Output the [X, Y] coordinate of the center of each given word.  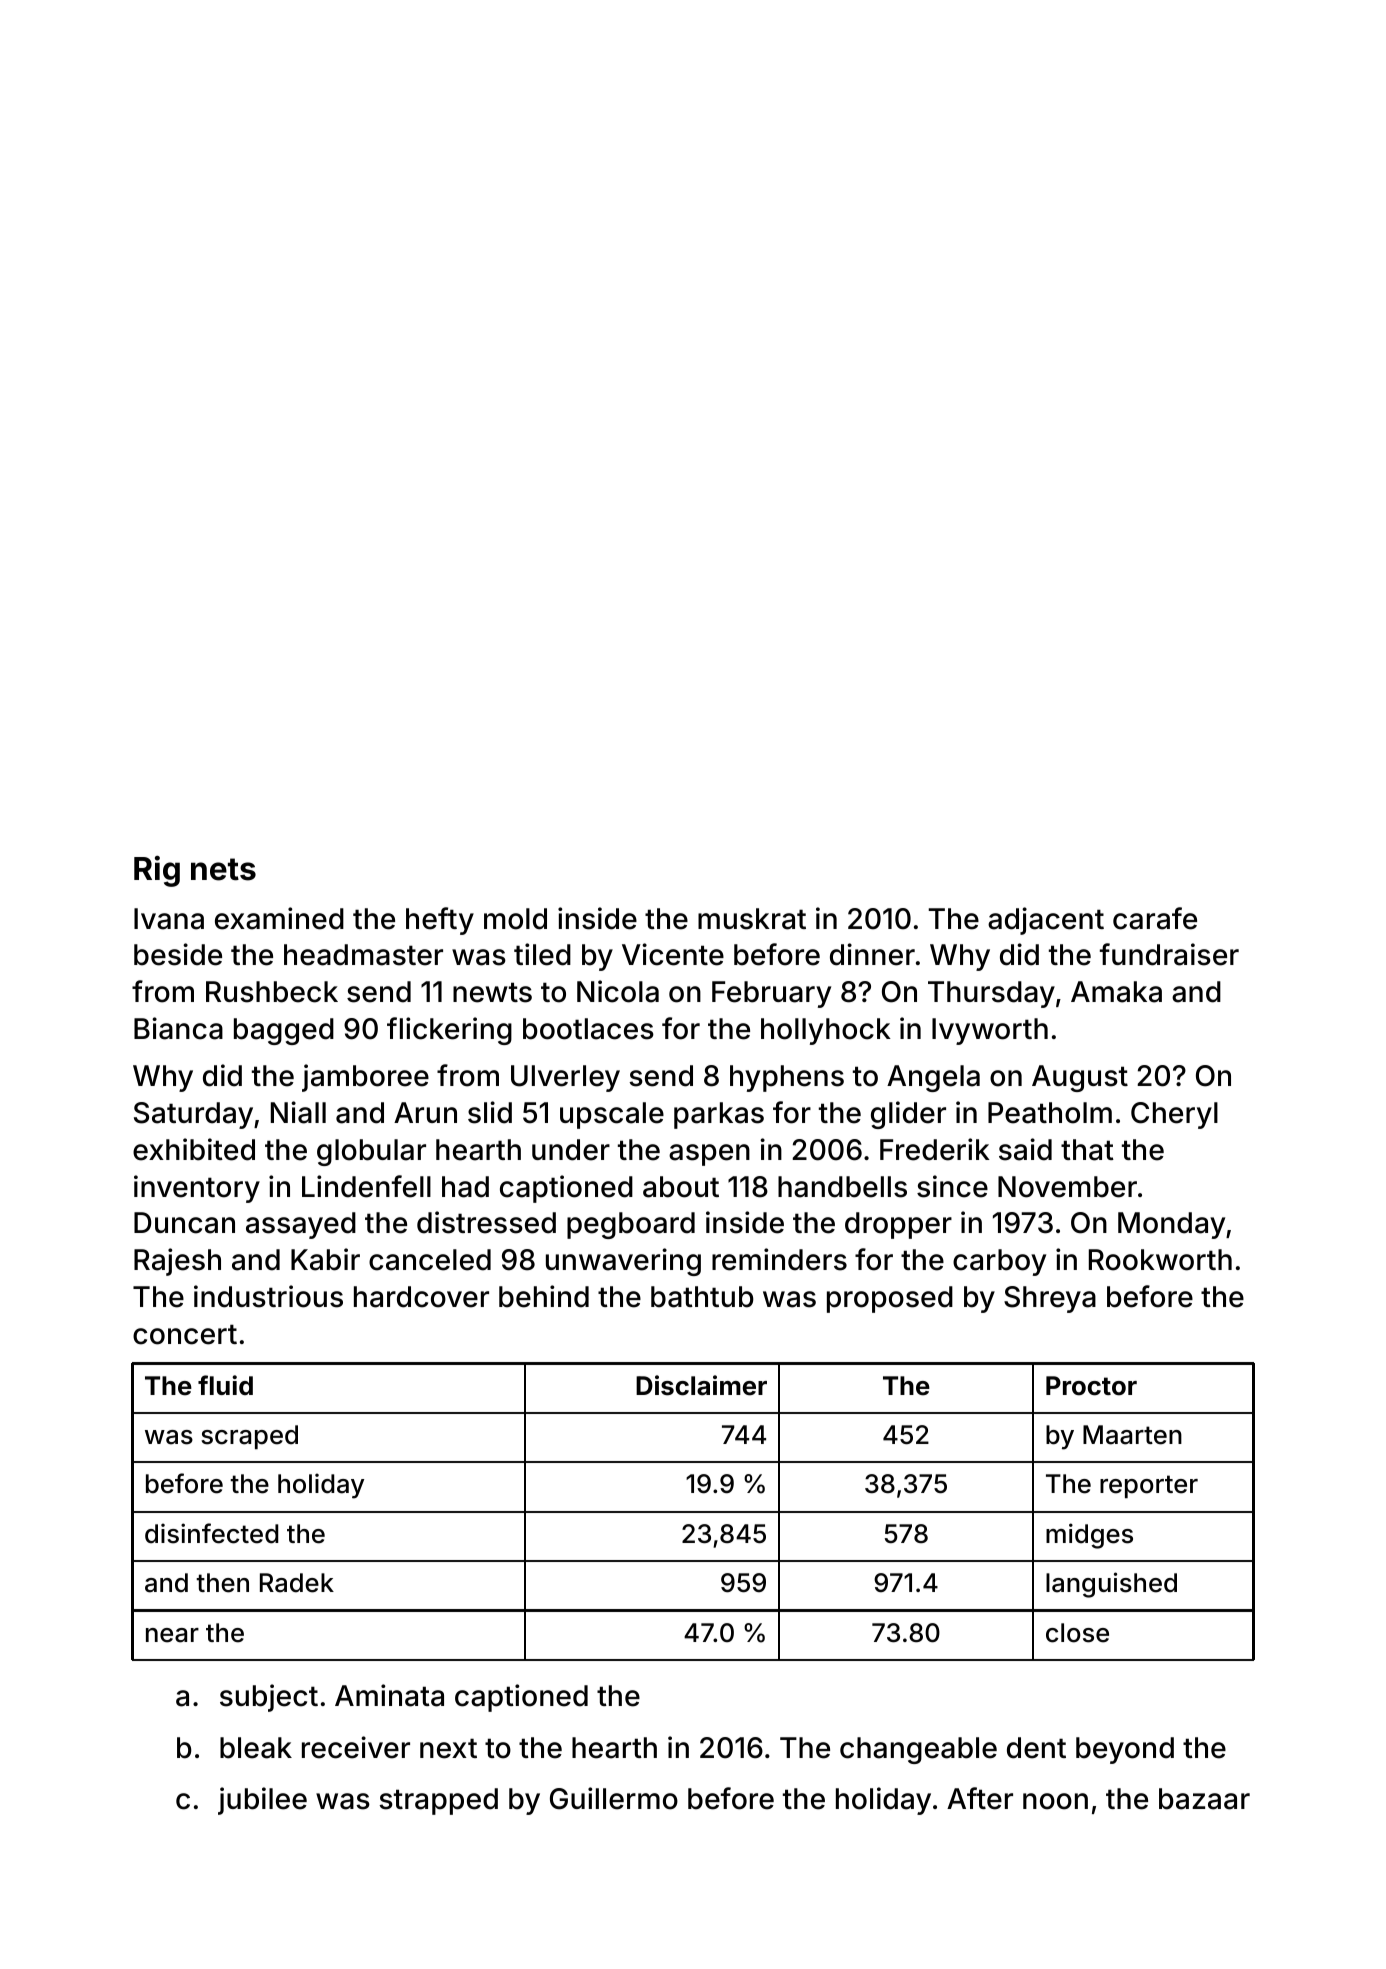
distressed [486, 1222]
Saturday [193, 1115]
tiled [542, 954]
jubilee [262, 1801]
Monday [1171, 1225]
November [1067, 1187]
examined [279, 918]
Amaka [1116, 992]
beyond [1125, 1750]
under [571, 1150]
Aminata [389, 1695]
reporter [1149, 1486]
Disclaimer [701, 1385]
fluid [225, 1385]
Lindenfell [366, 1186]
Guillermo [614, 1798]
